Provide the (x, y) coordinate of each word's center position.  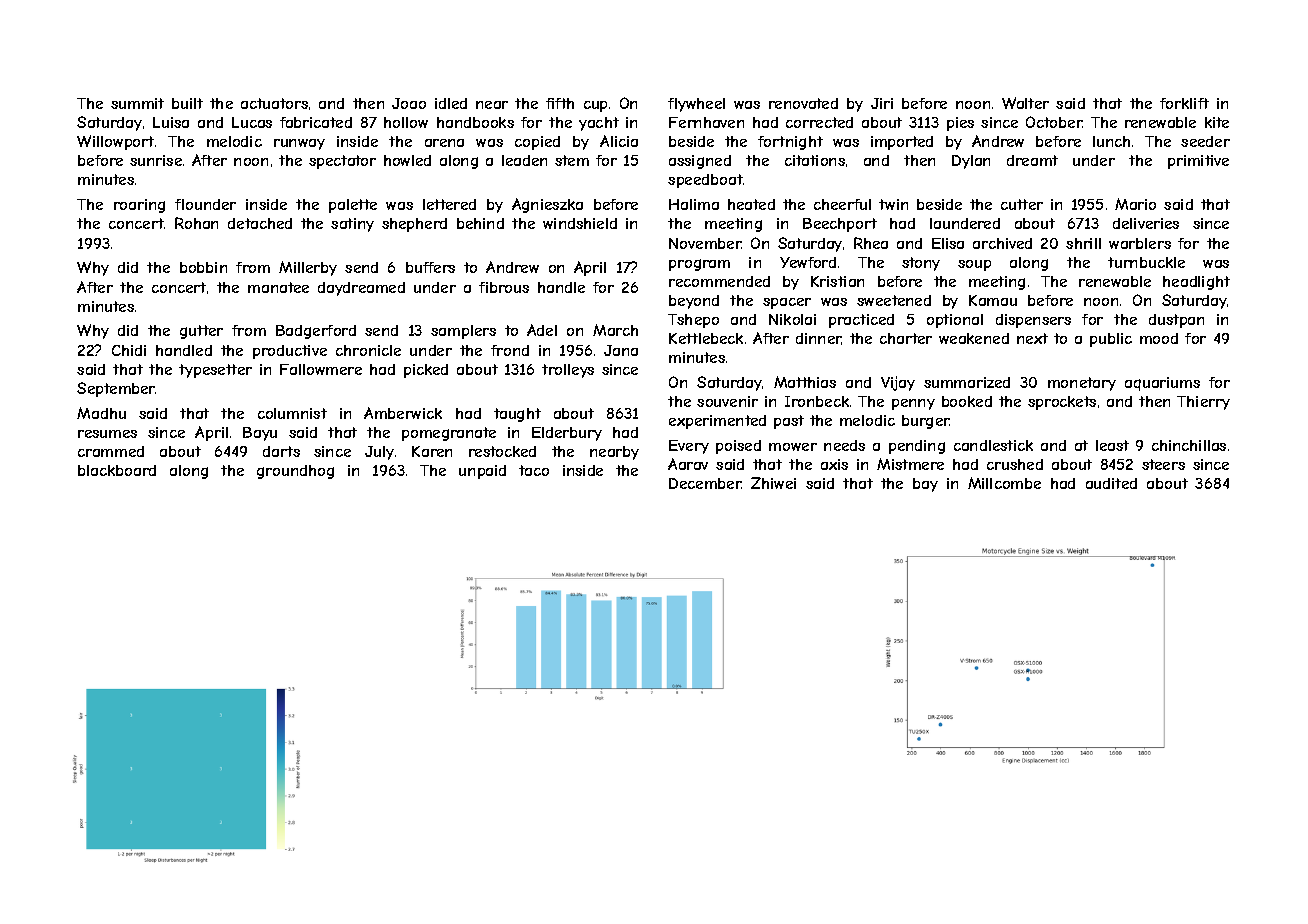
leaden (524, 160)
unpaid (482, 472)
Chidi (129, 350)
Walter (1025, 103)
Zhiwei (773, 483)
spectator (342, 162)
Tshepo (693, 321)
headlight (1196, 283)
